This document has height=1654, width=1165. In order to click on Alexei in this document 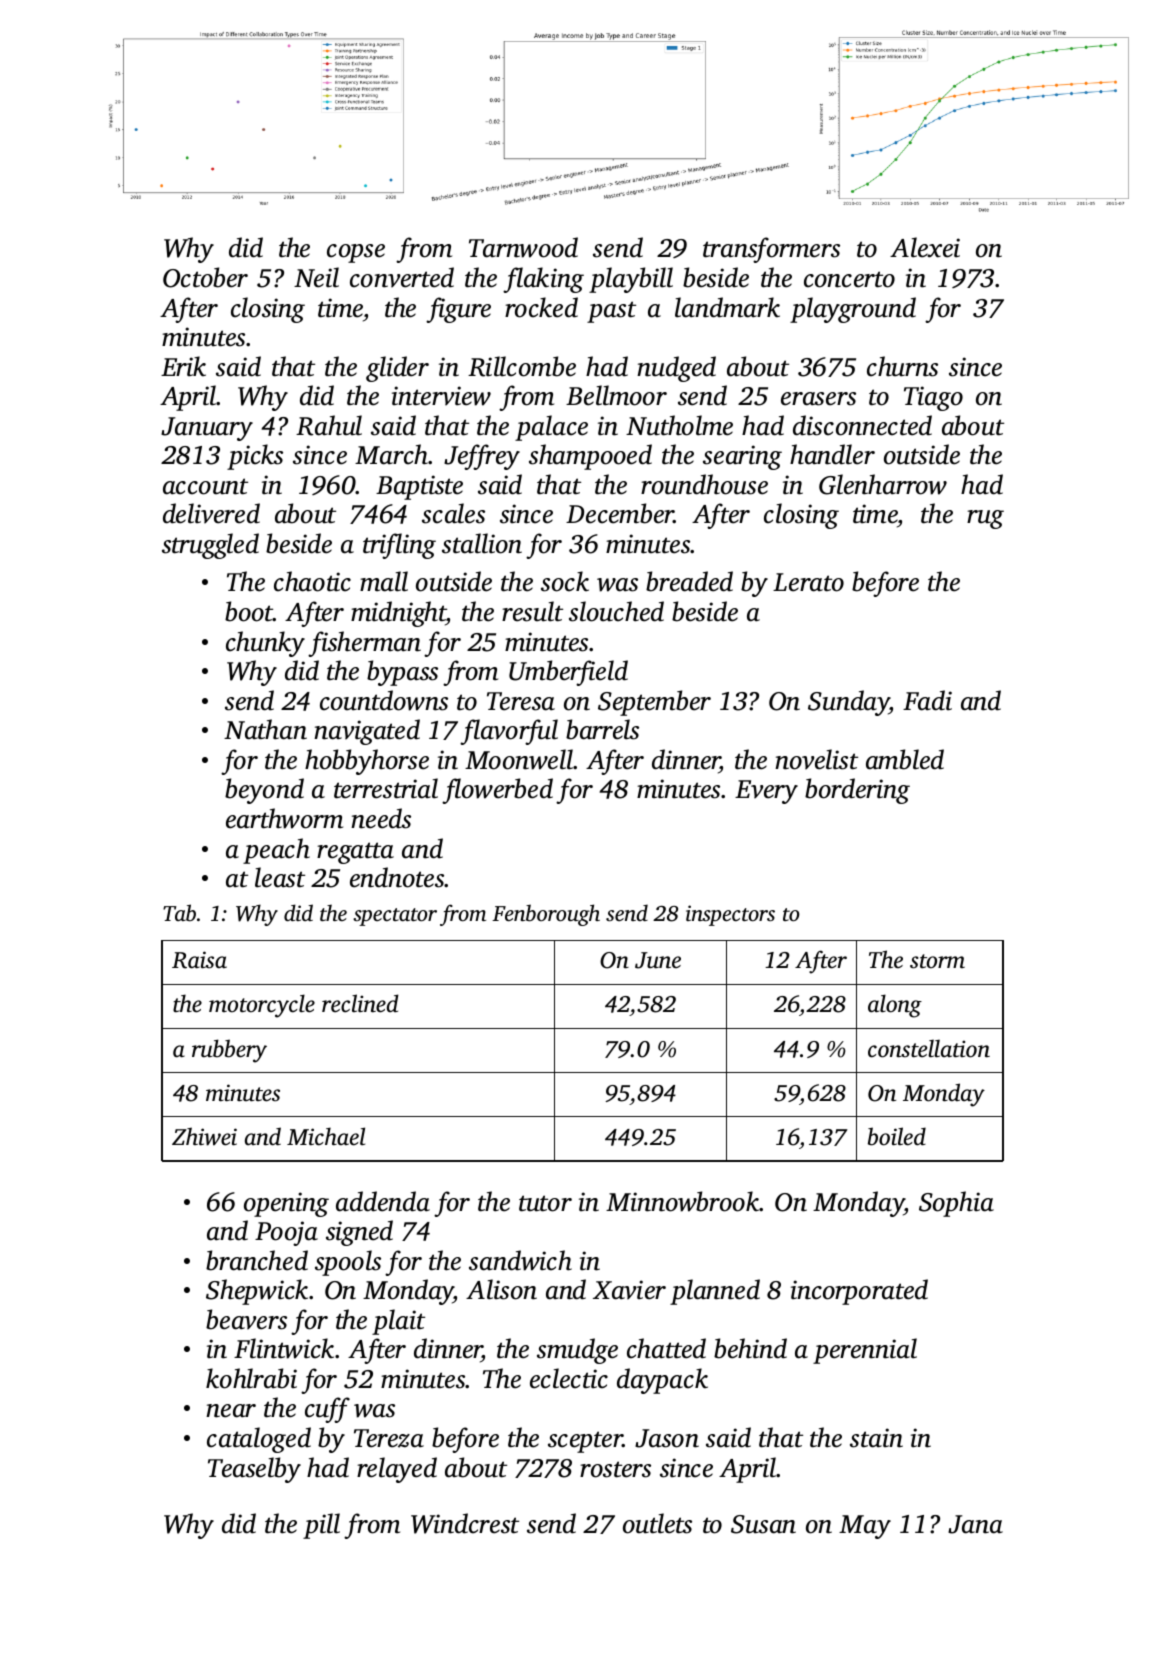, I will do `click(925, 247)`.
